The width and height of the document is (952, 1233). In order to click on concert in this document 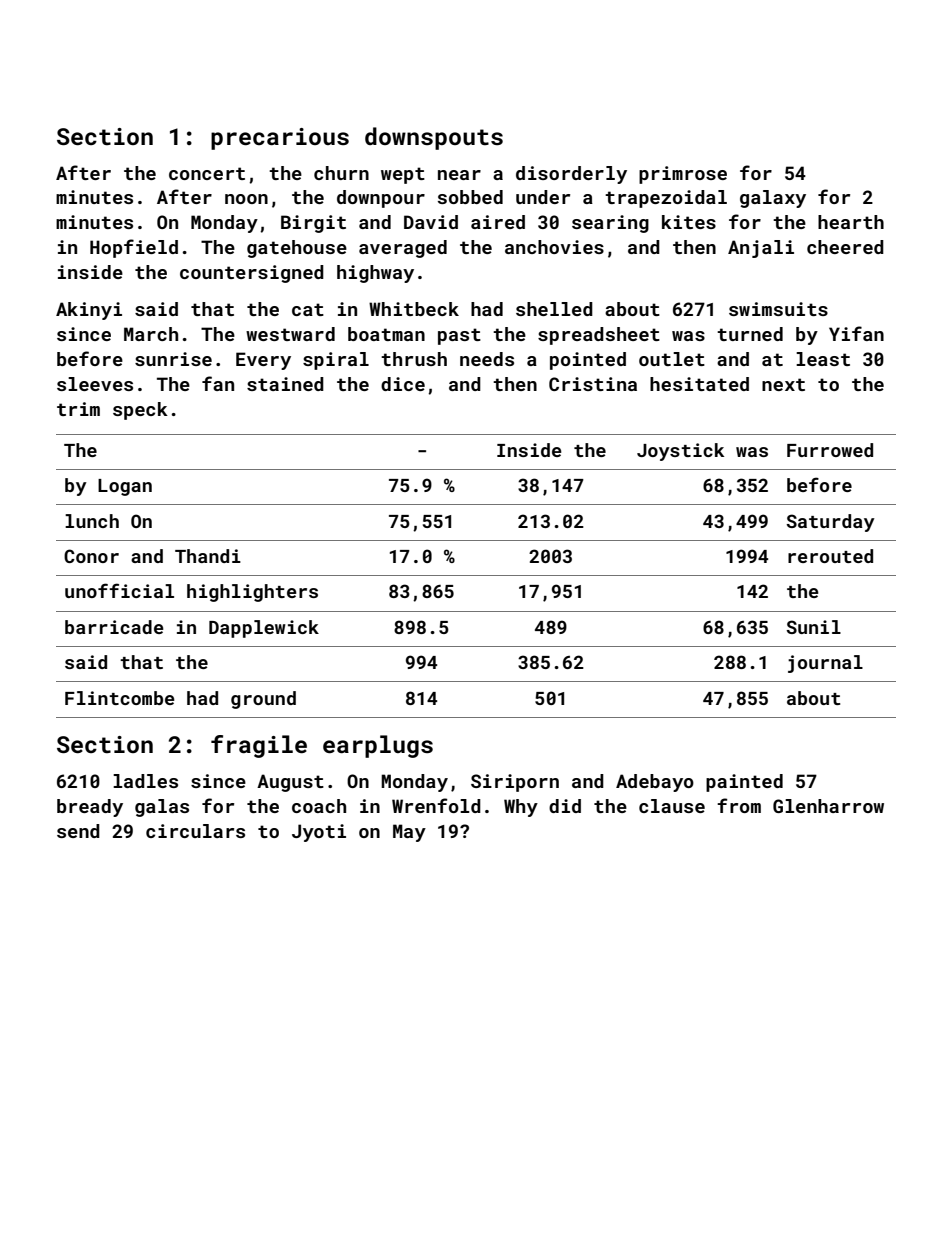, I will do `click(207, 173)`.
